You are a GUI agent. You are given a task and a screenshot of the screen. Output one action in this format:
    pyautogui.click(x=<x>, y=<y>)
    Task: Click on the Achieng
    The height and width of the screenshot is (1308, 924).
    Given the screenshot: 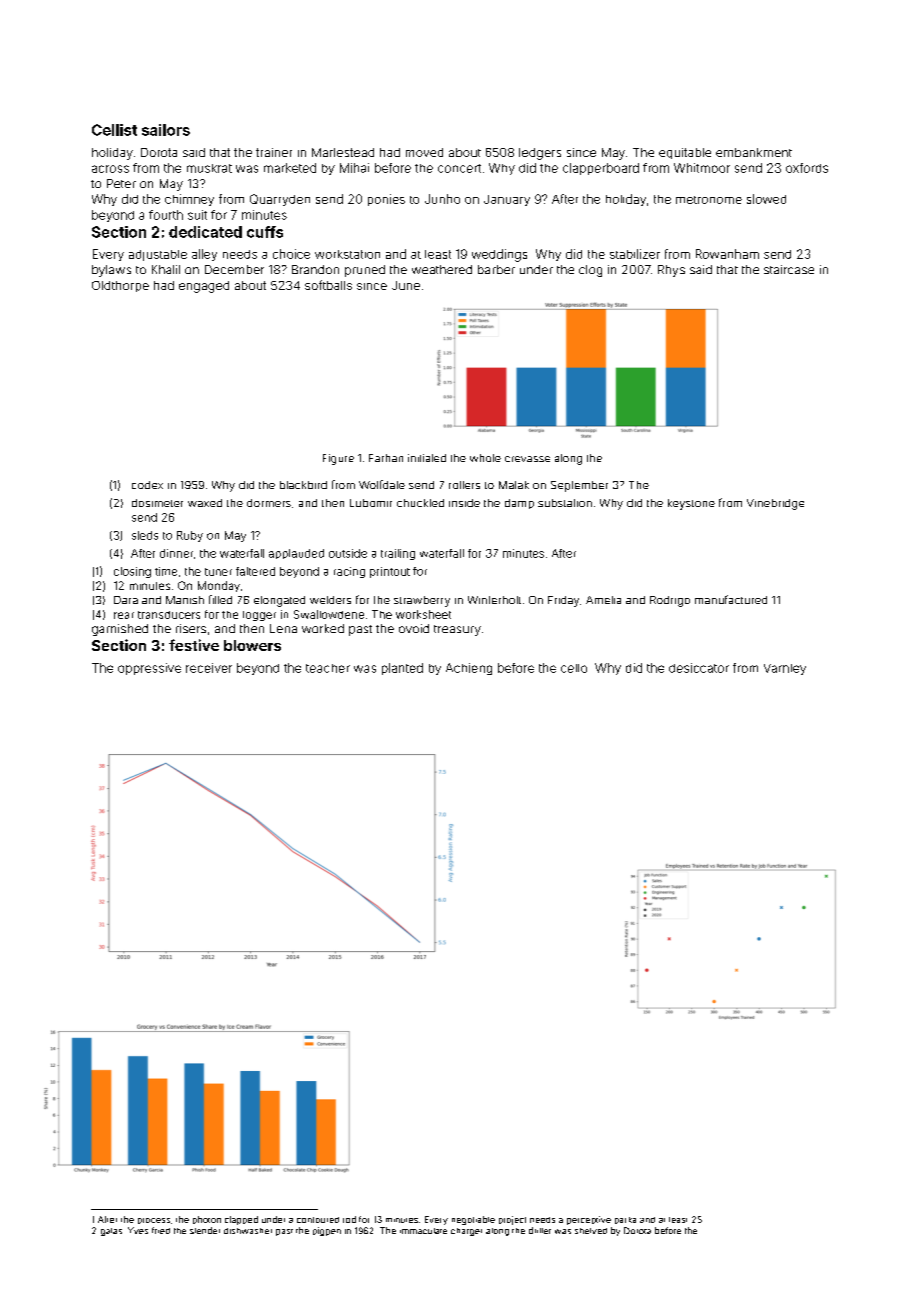 What is the action you would take?
    pyautogui.click(x=469, y=669)
